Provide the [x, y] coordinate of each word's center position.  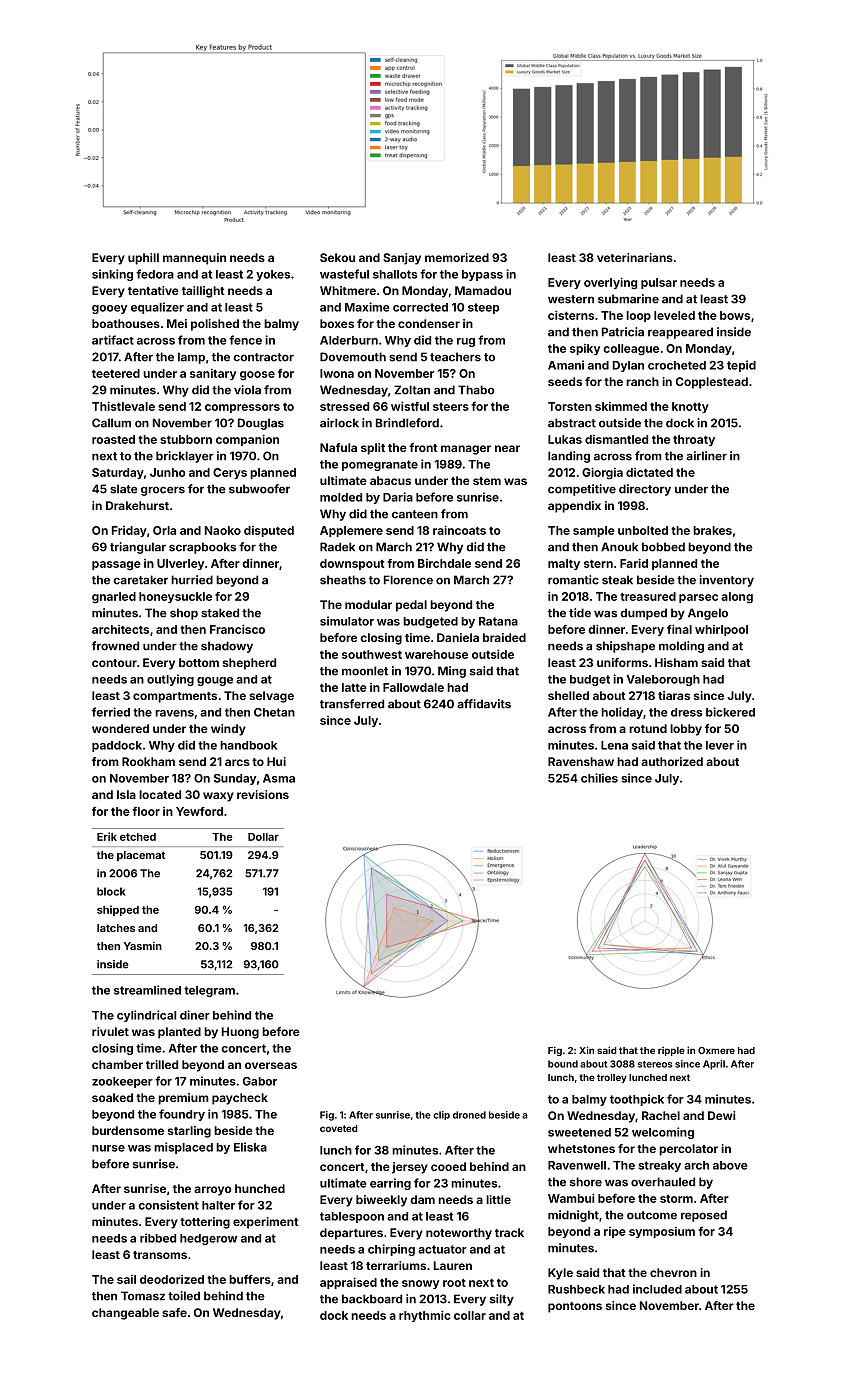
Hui [276, 761]
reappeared [680, 333]
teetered [116, 373]
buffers [250, 1279]
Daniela [458, 637]
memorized [457, 257]
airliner [706, 456]
